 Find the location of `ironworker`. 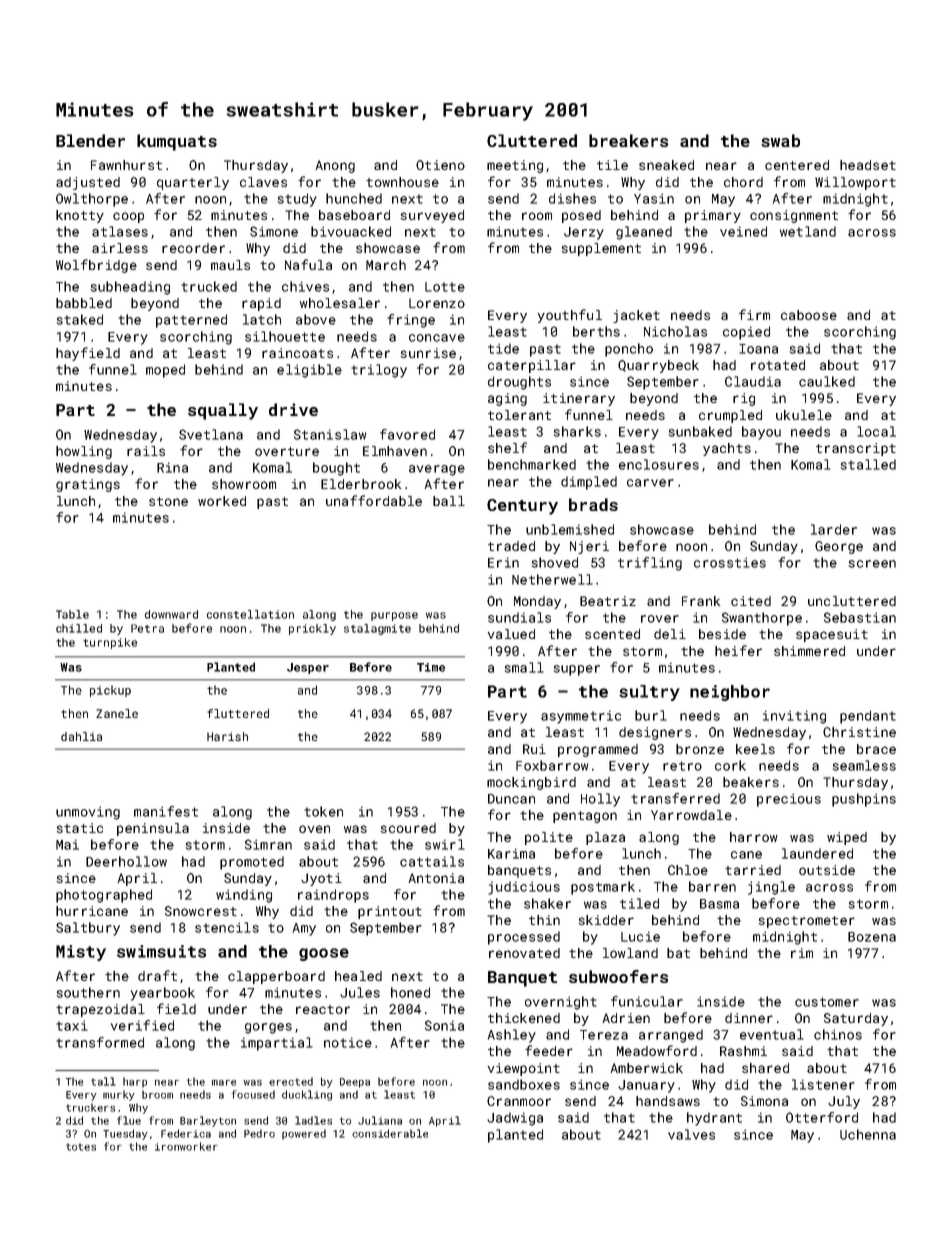

ironworker is located at coordinates (186, 1146).
